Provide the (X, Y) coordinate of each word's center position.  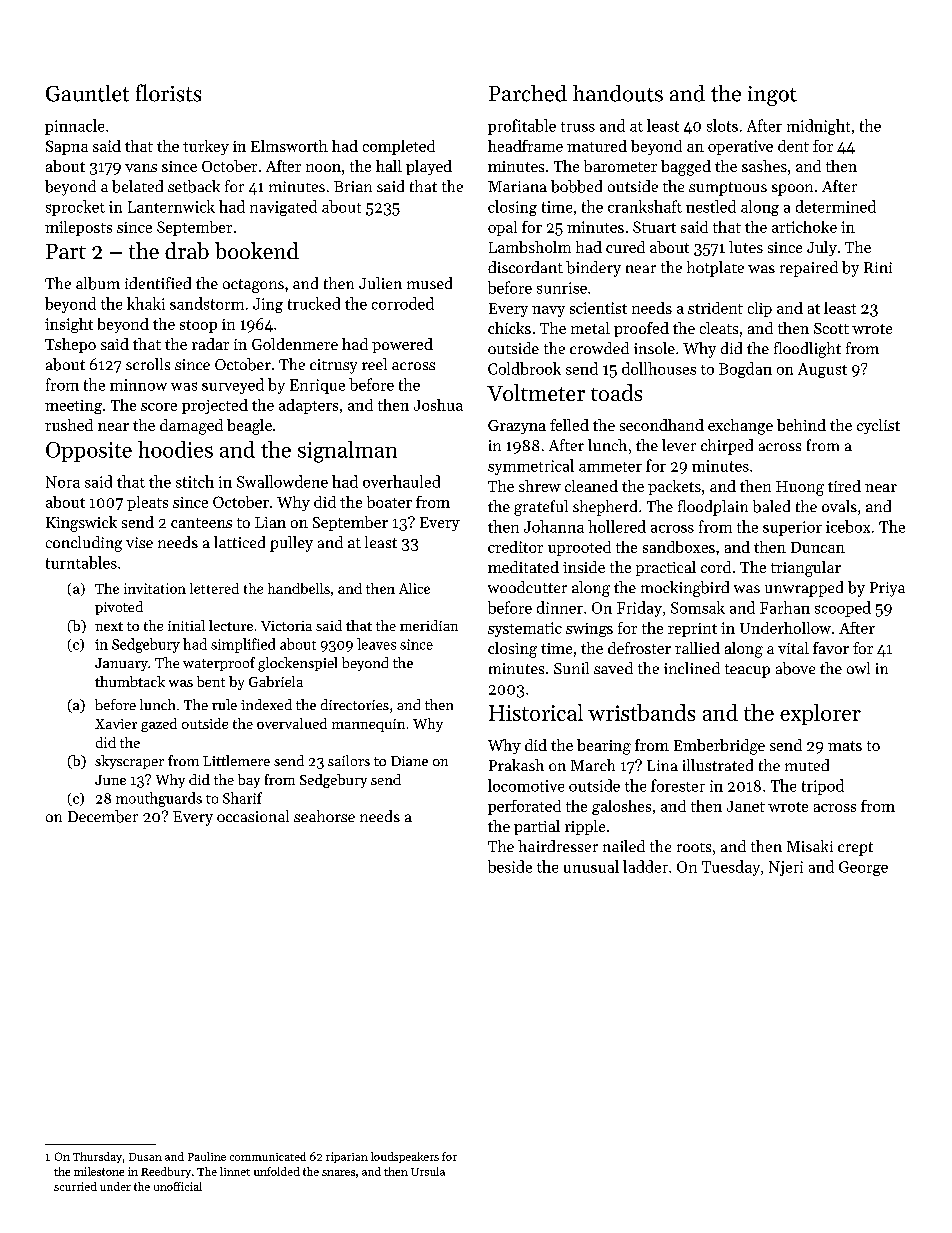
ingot (772, 96)
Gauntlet (87, 93)
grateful (541, 508)
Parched (528, 93)
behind (801, 425)
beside (510, 866)
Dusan (145, 1157)
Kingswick (81, 524)
